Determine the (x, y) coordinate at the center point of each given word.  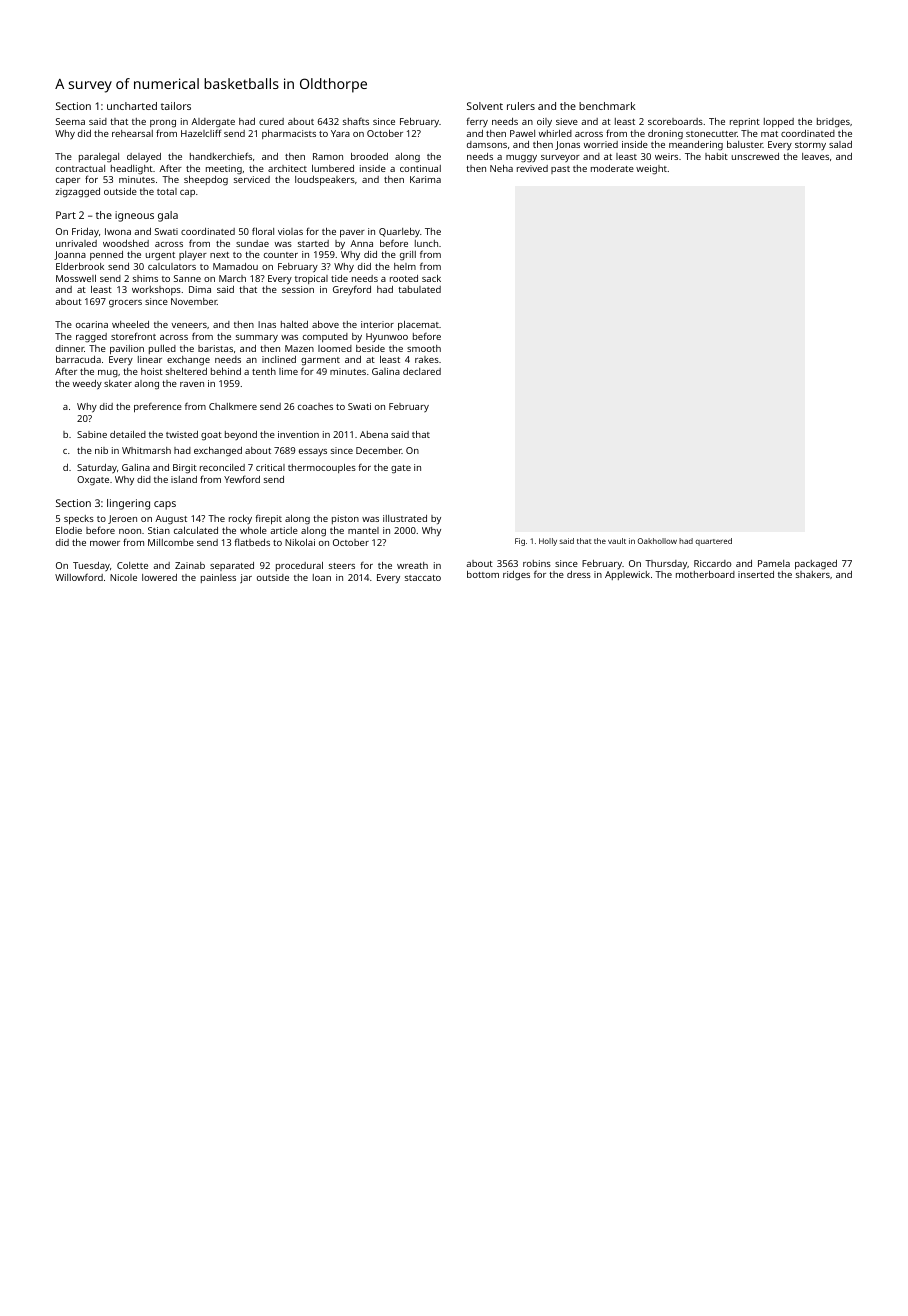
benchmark (607, 106)
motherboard (705, 574)
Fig (520, 542)
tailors (176, 106)
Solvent (485, 106)
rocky (240, 519)
